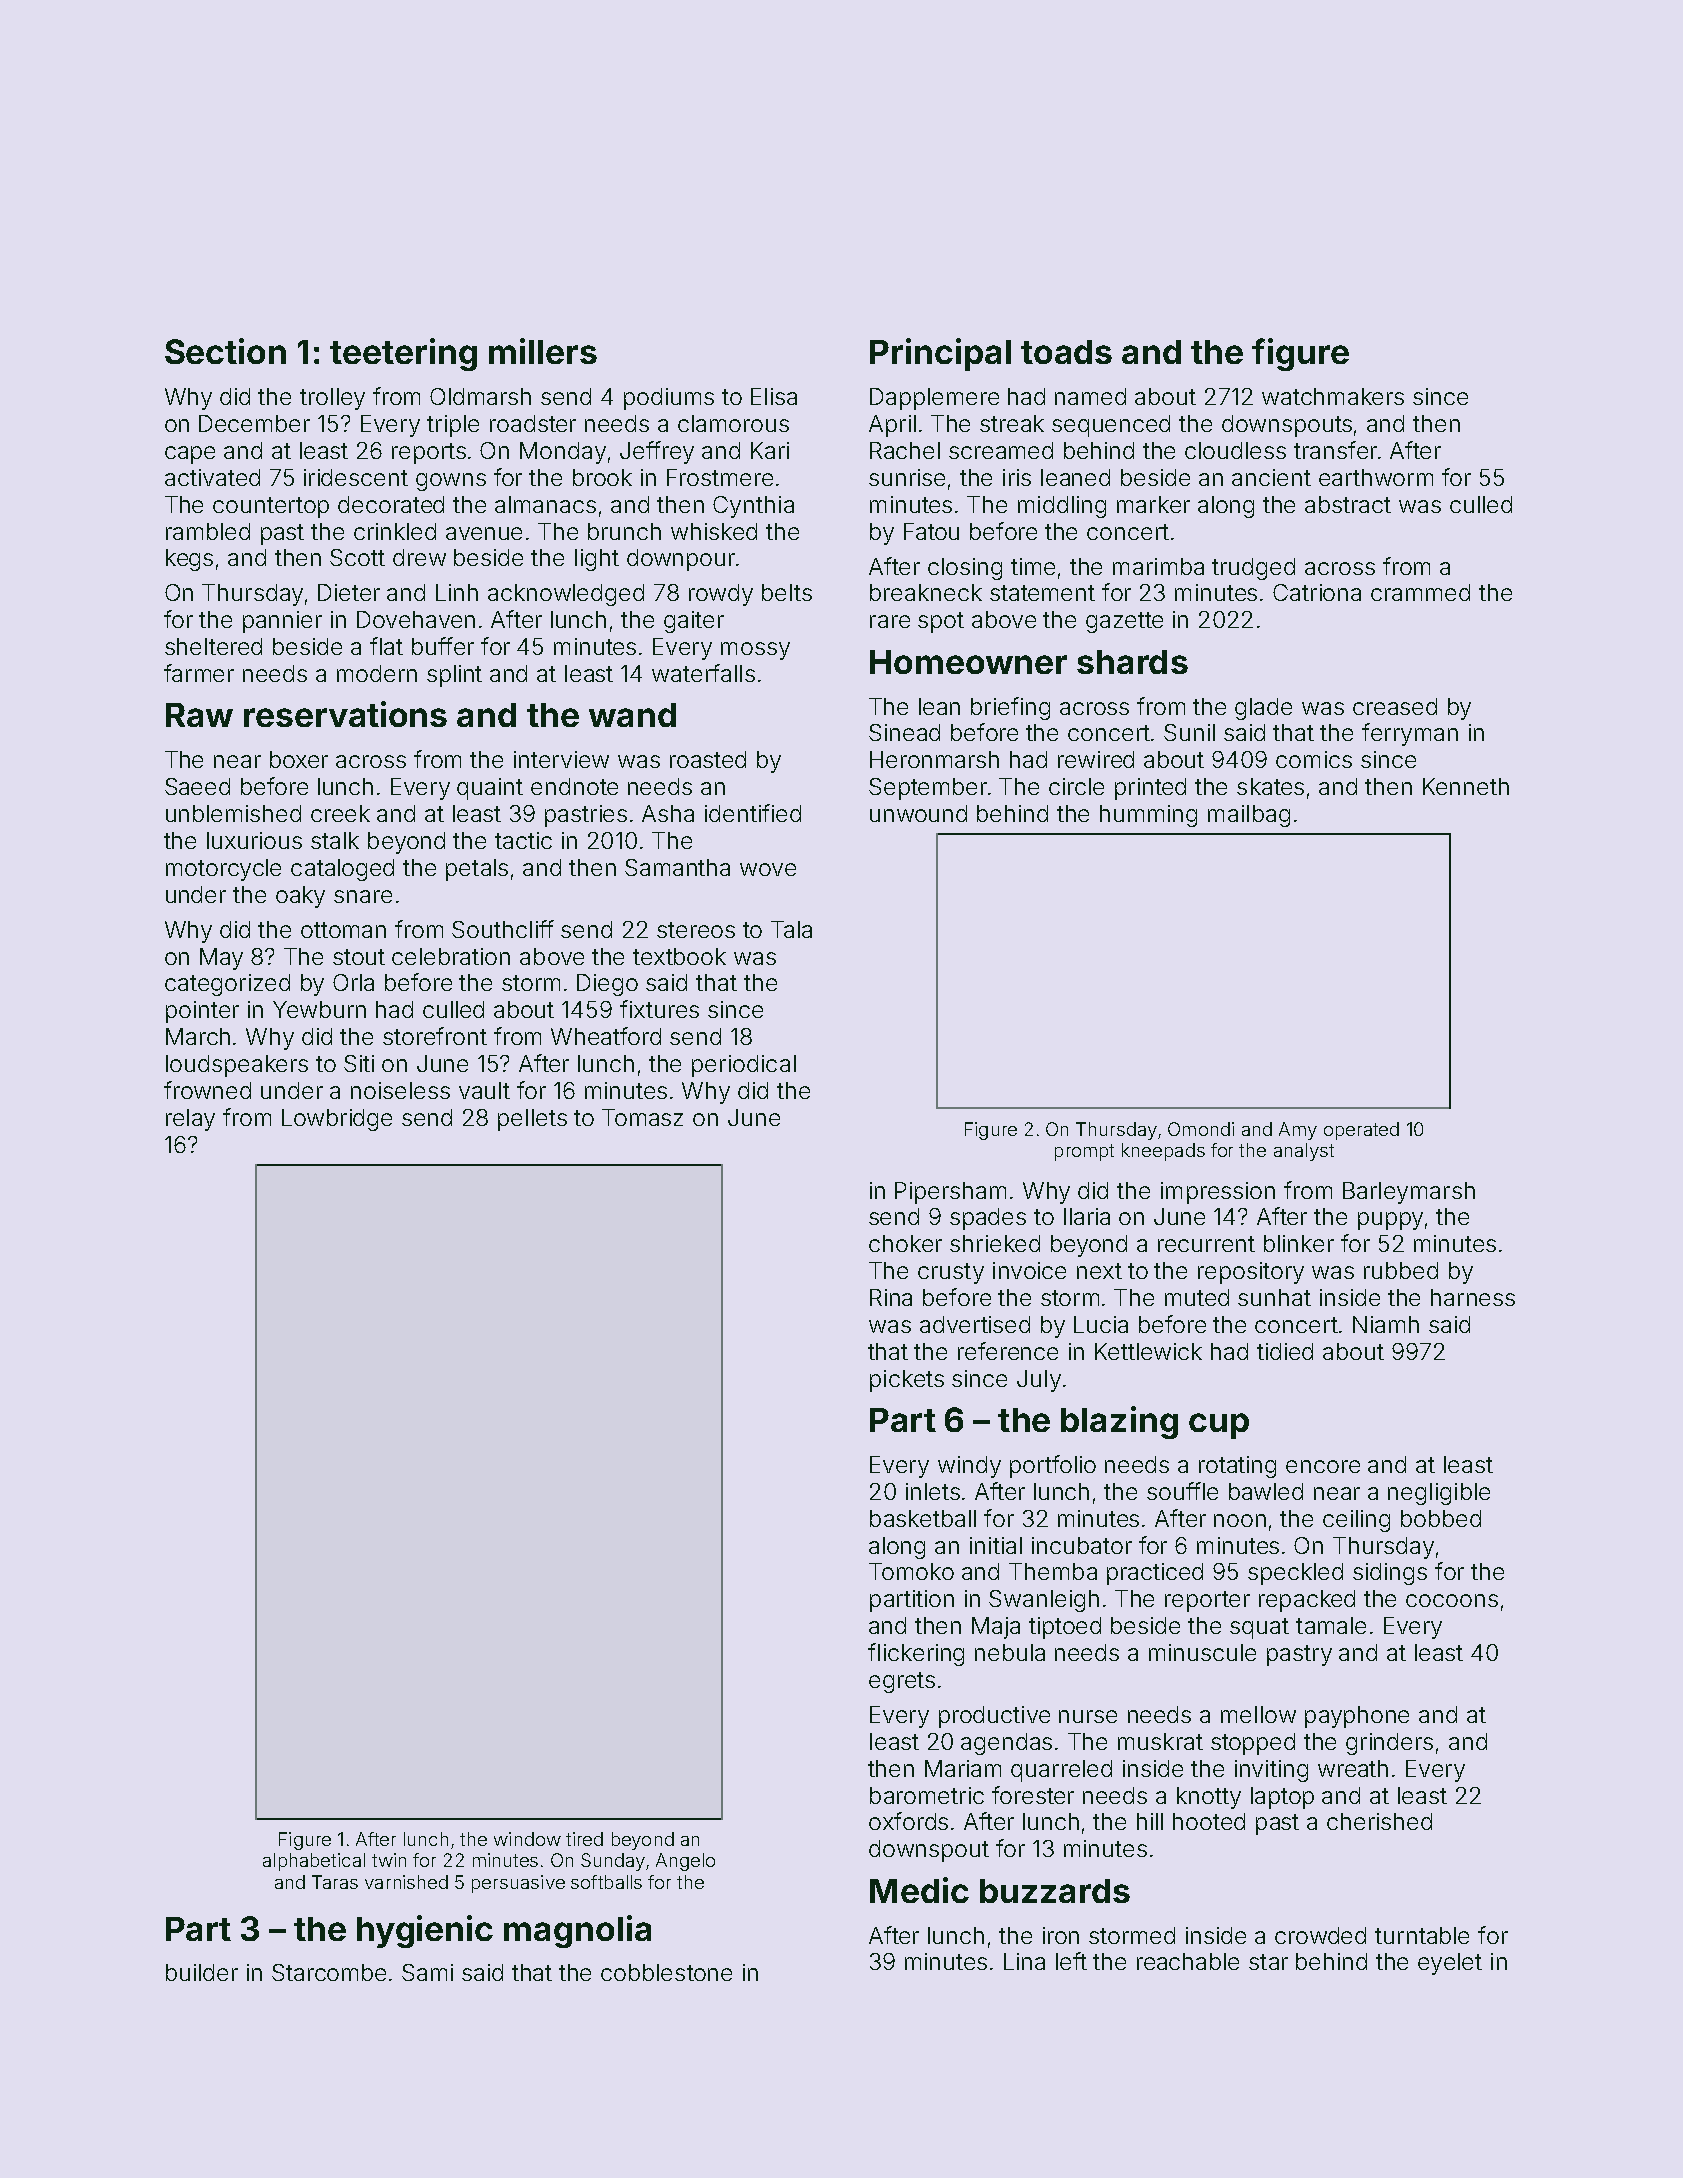  I want to click on fixtures, so click(659, 1009).
